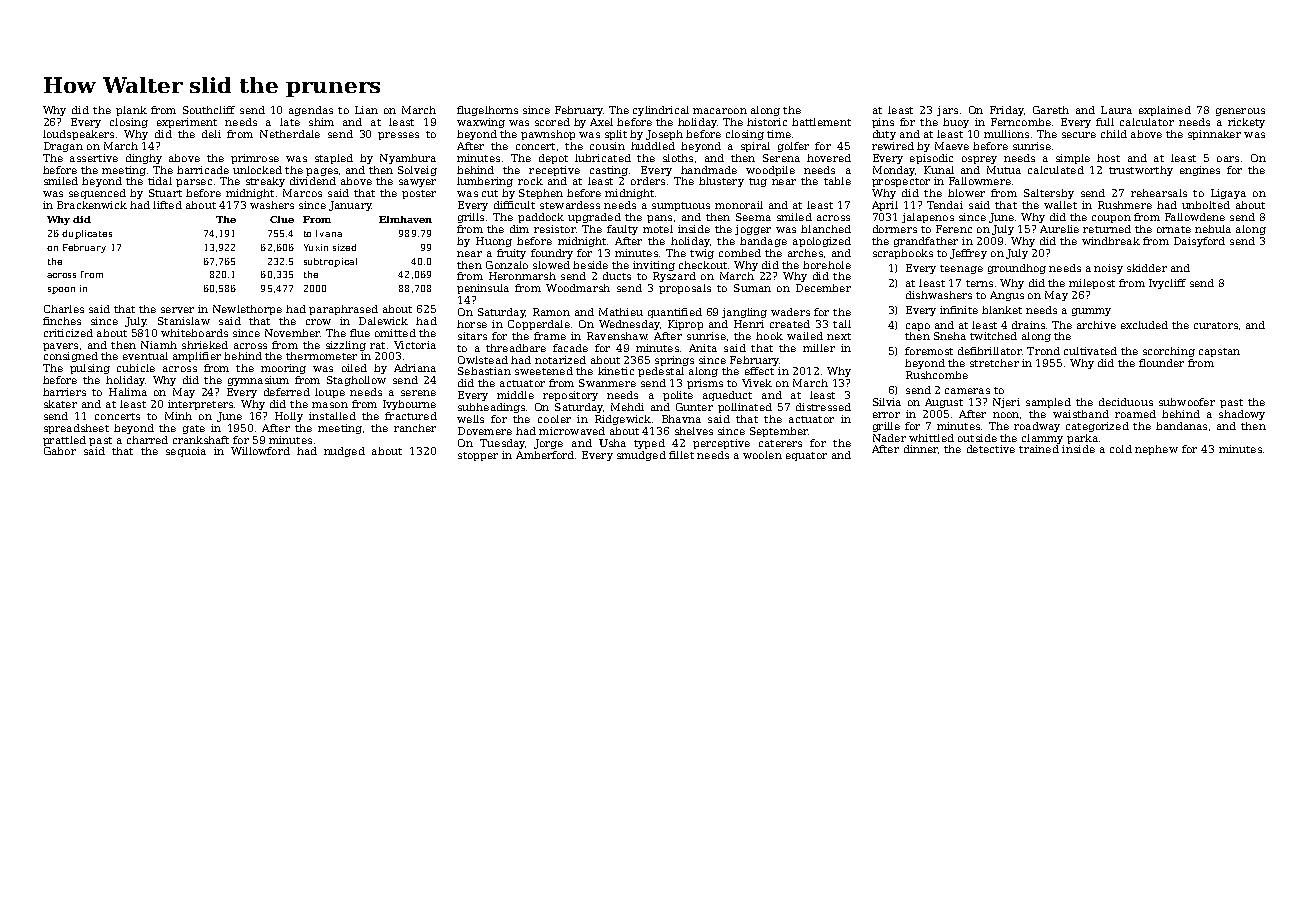 The width and height of the screenshot is (1308, 924). I want to click on Sebastian, so click(484, 371).
